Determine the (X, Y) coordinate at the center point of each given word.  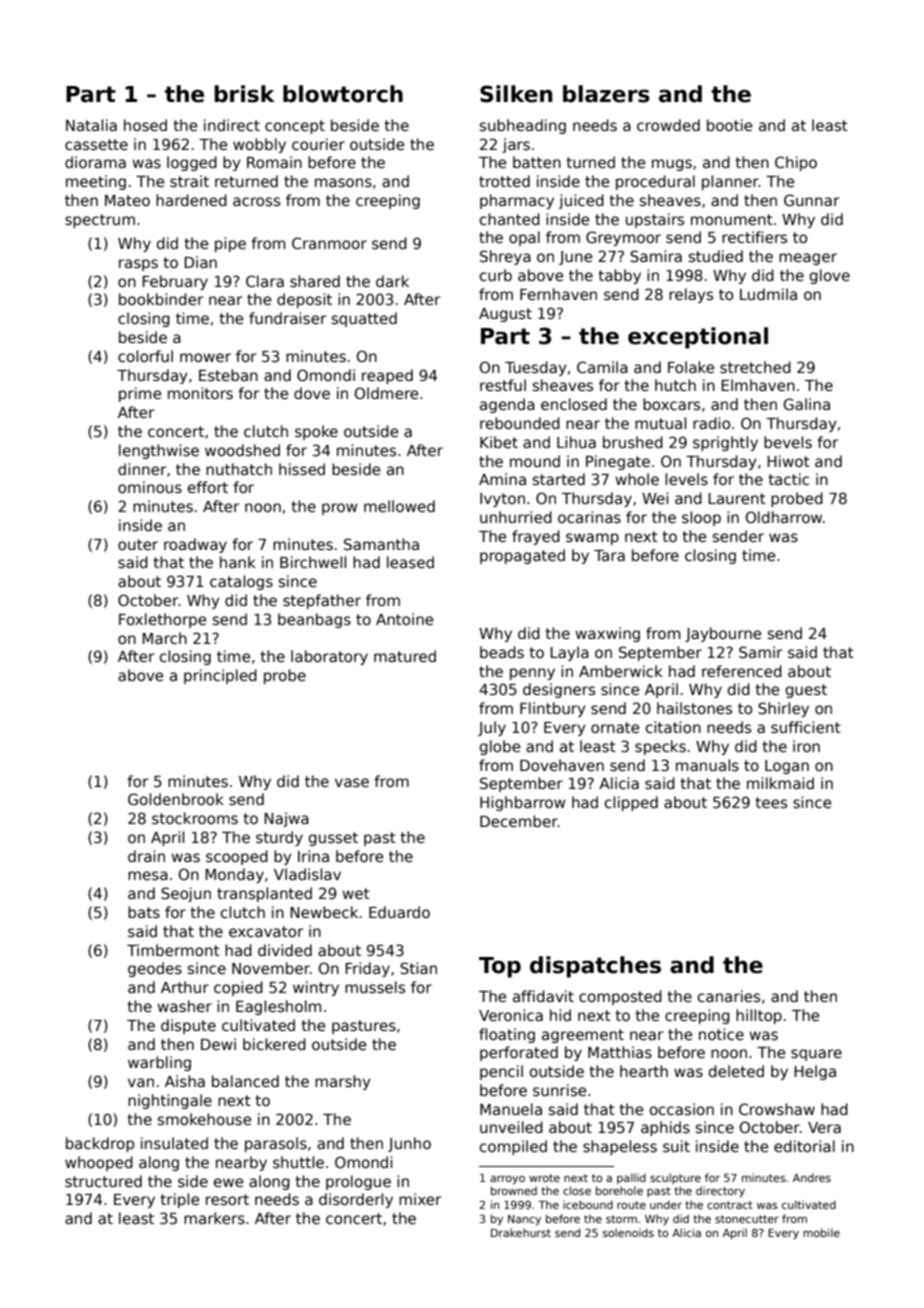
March (164, 638)
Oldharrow (784, 517)
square (816, 1055)
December (519, 821)
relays (691, 295)
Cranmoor (329, 243)
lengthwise (159, 451)
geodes (155, 969)
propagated (522, 556)
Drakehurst (521, 1232)
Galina (807, 404)
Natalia (91, 125)
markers (214, 1218)
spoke (316, 432)
